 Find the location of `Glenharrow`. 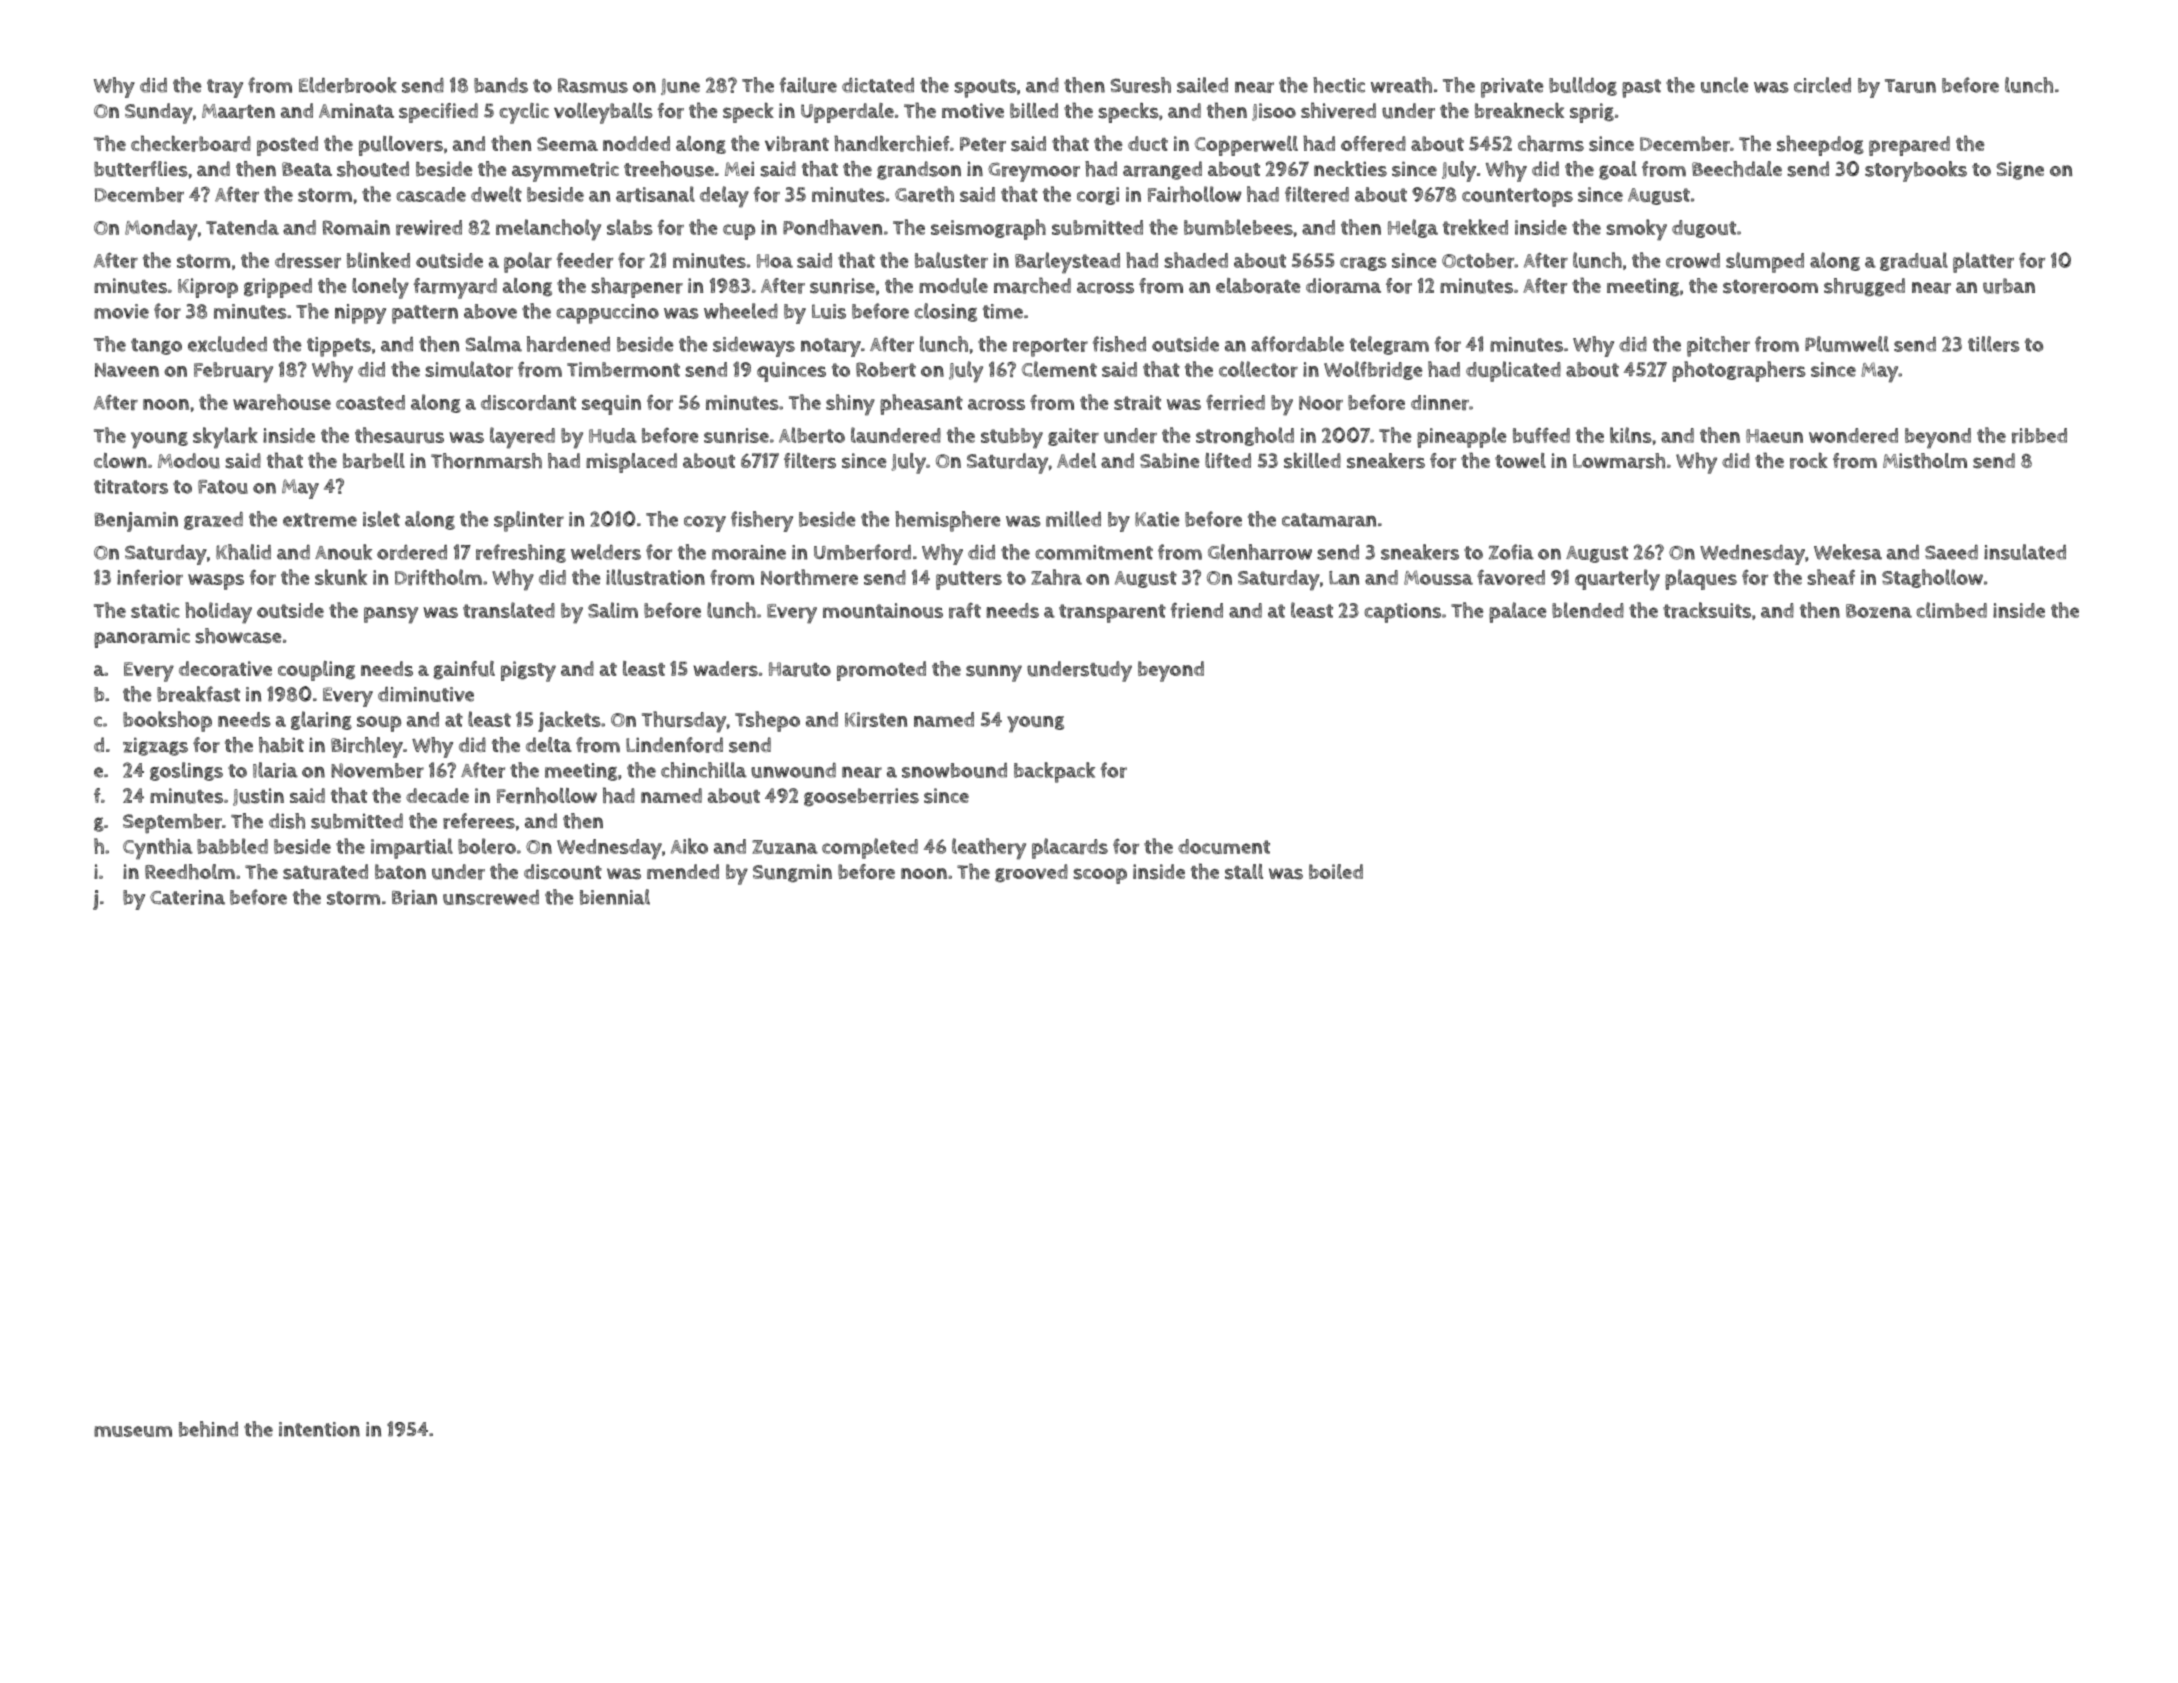

Glenharrow is located at coordinates (1260, 552).
